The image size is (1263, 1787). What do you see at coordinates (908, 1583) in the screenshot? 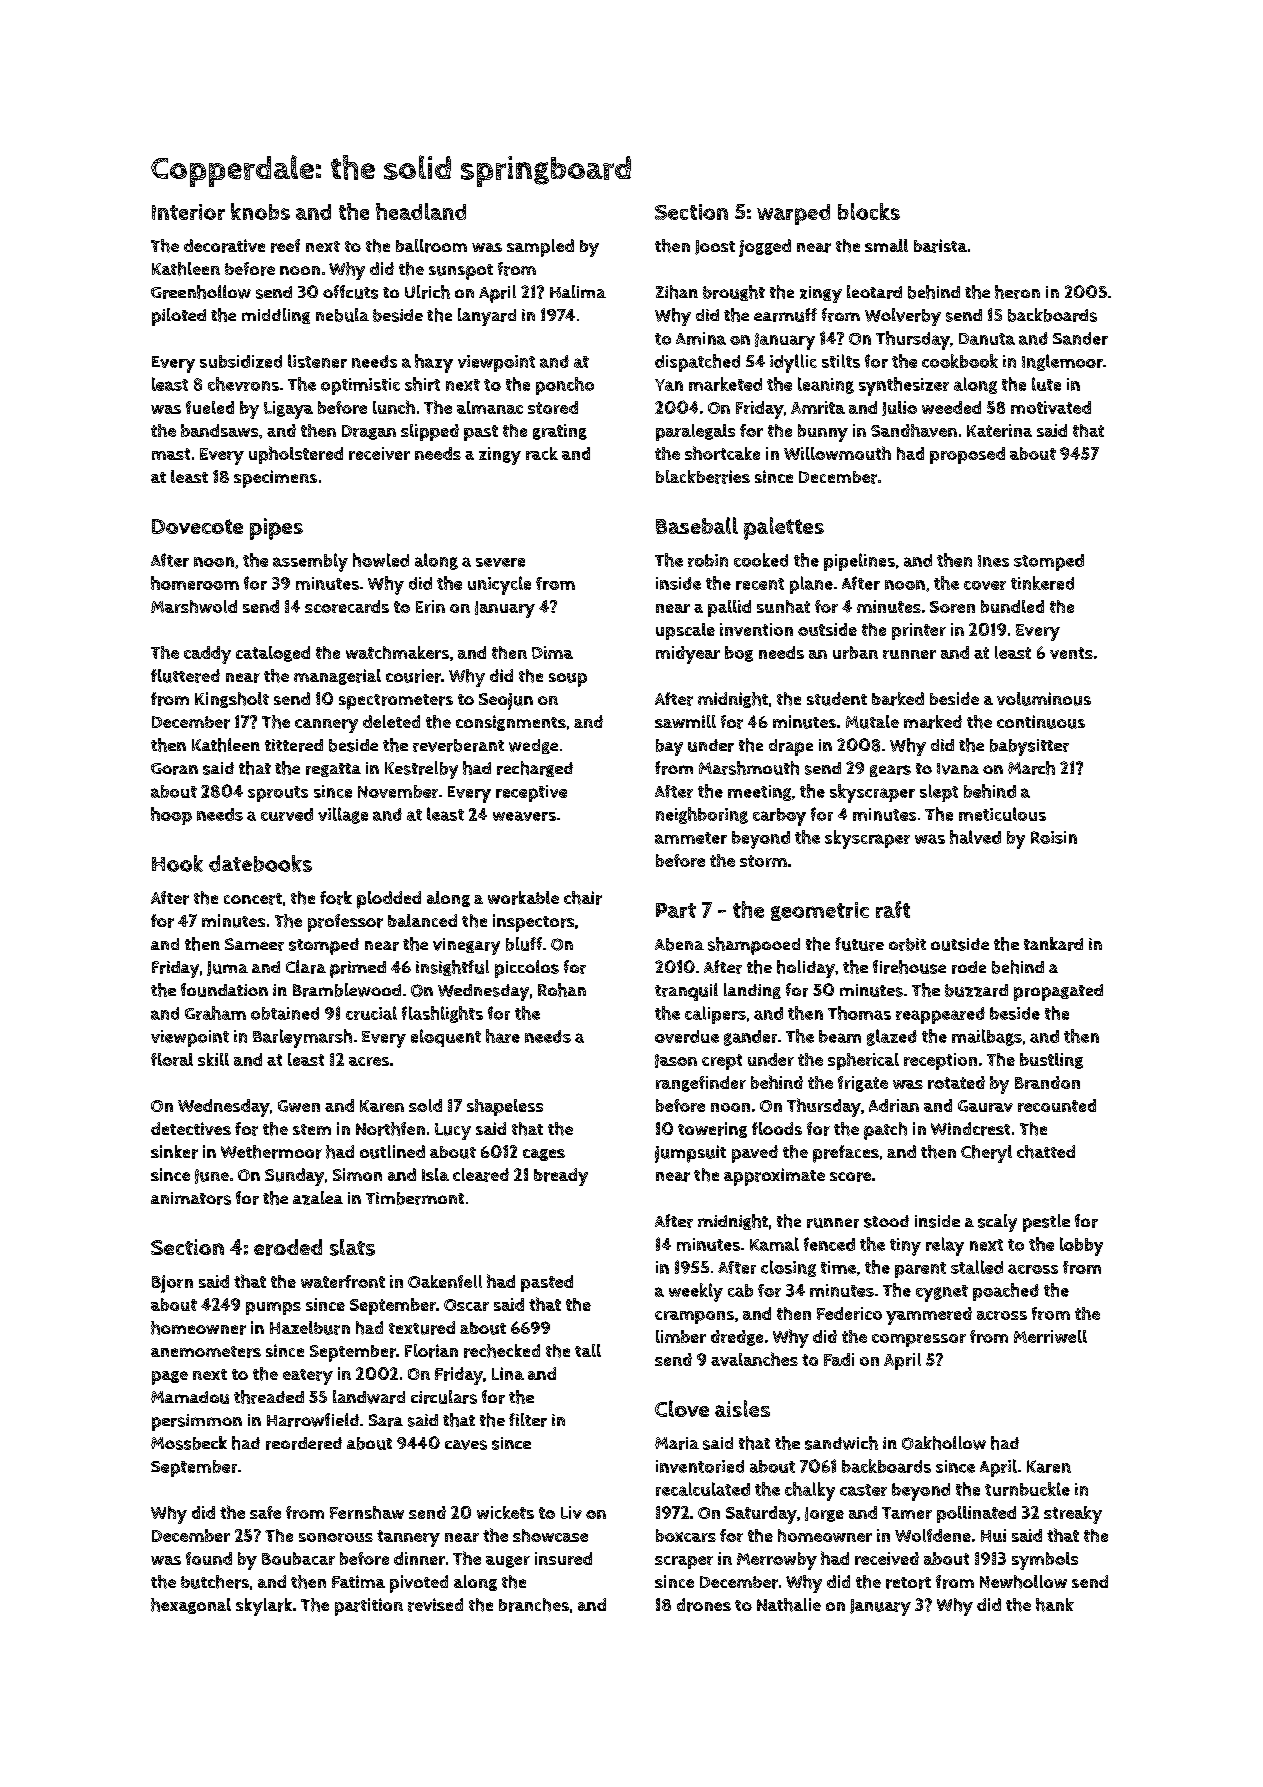
I see `retort` at bounding box center [908, 1583].
